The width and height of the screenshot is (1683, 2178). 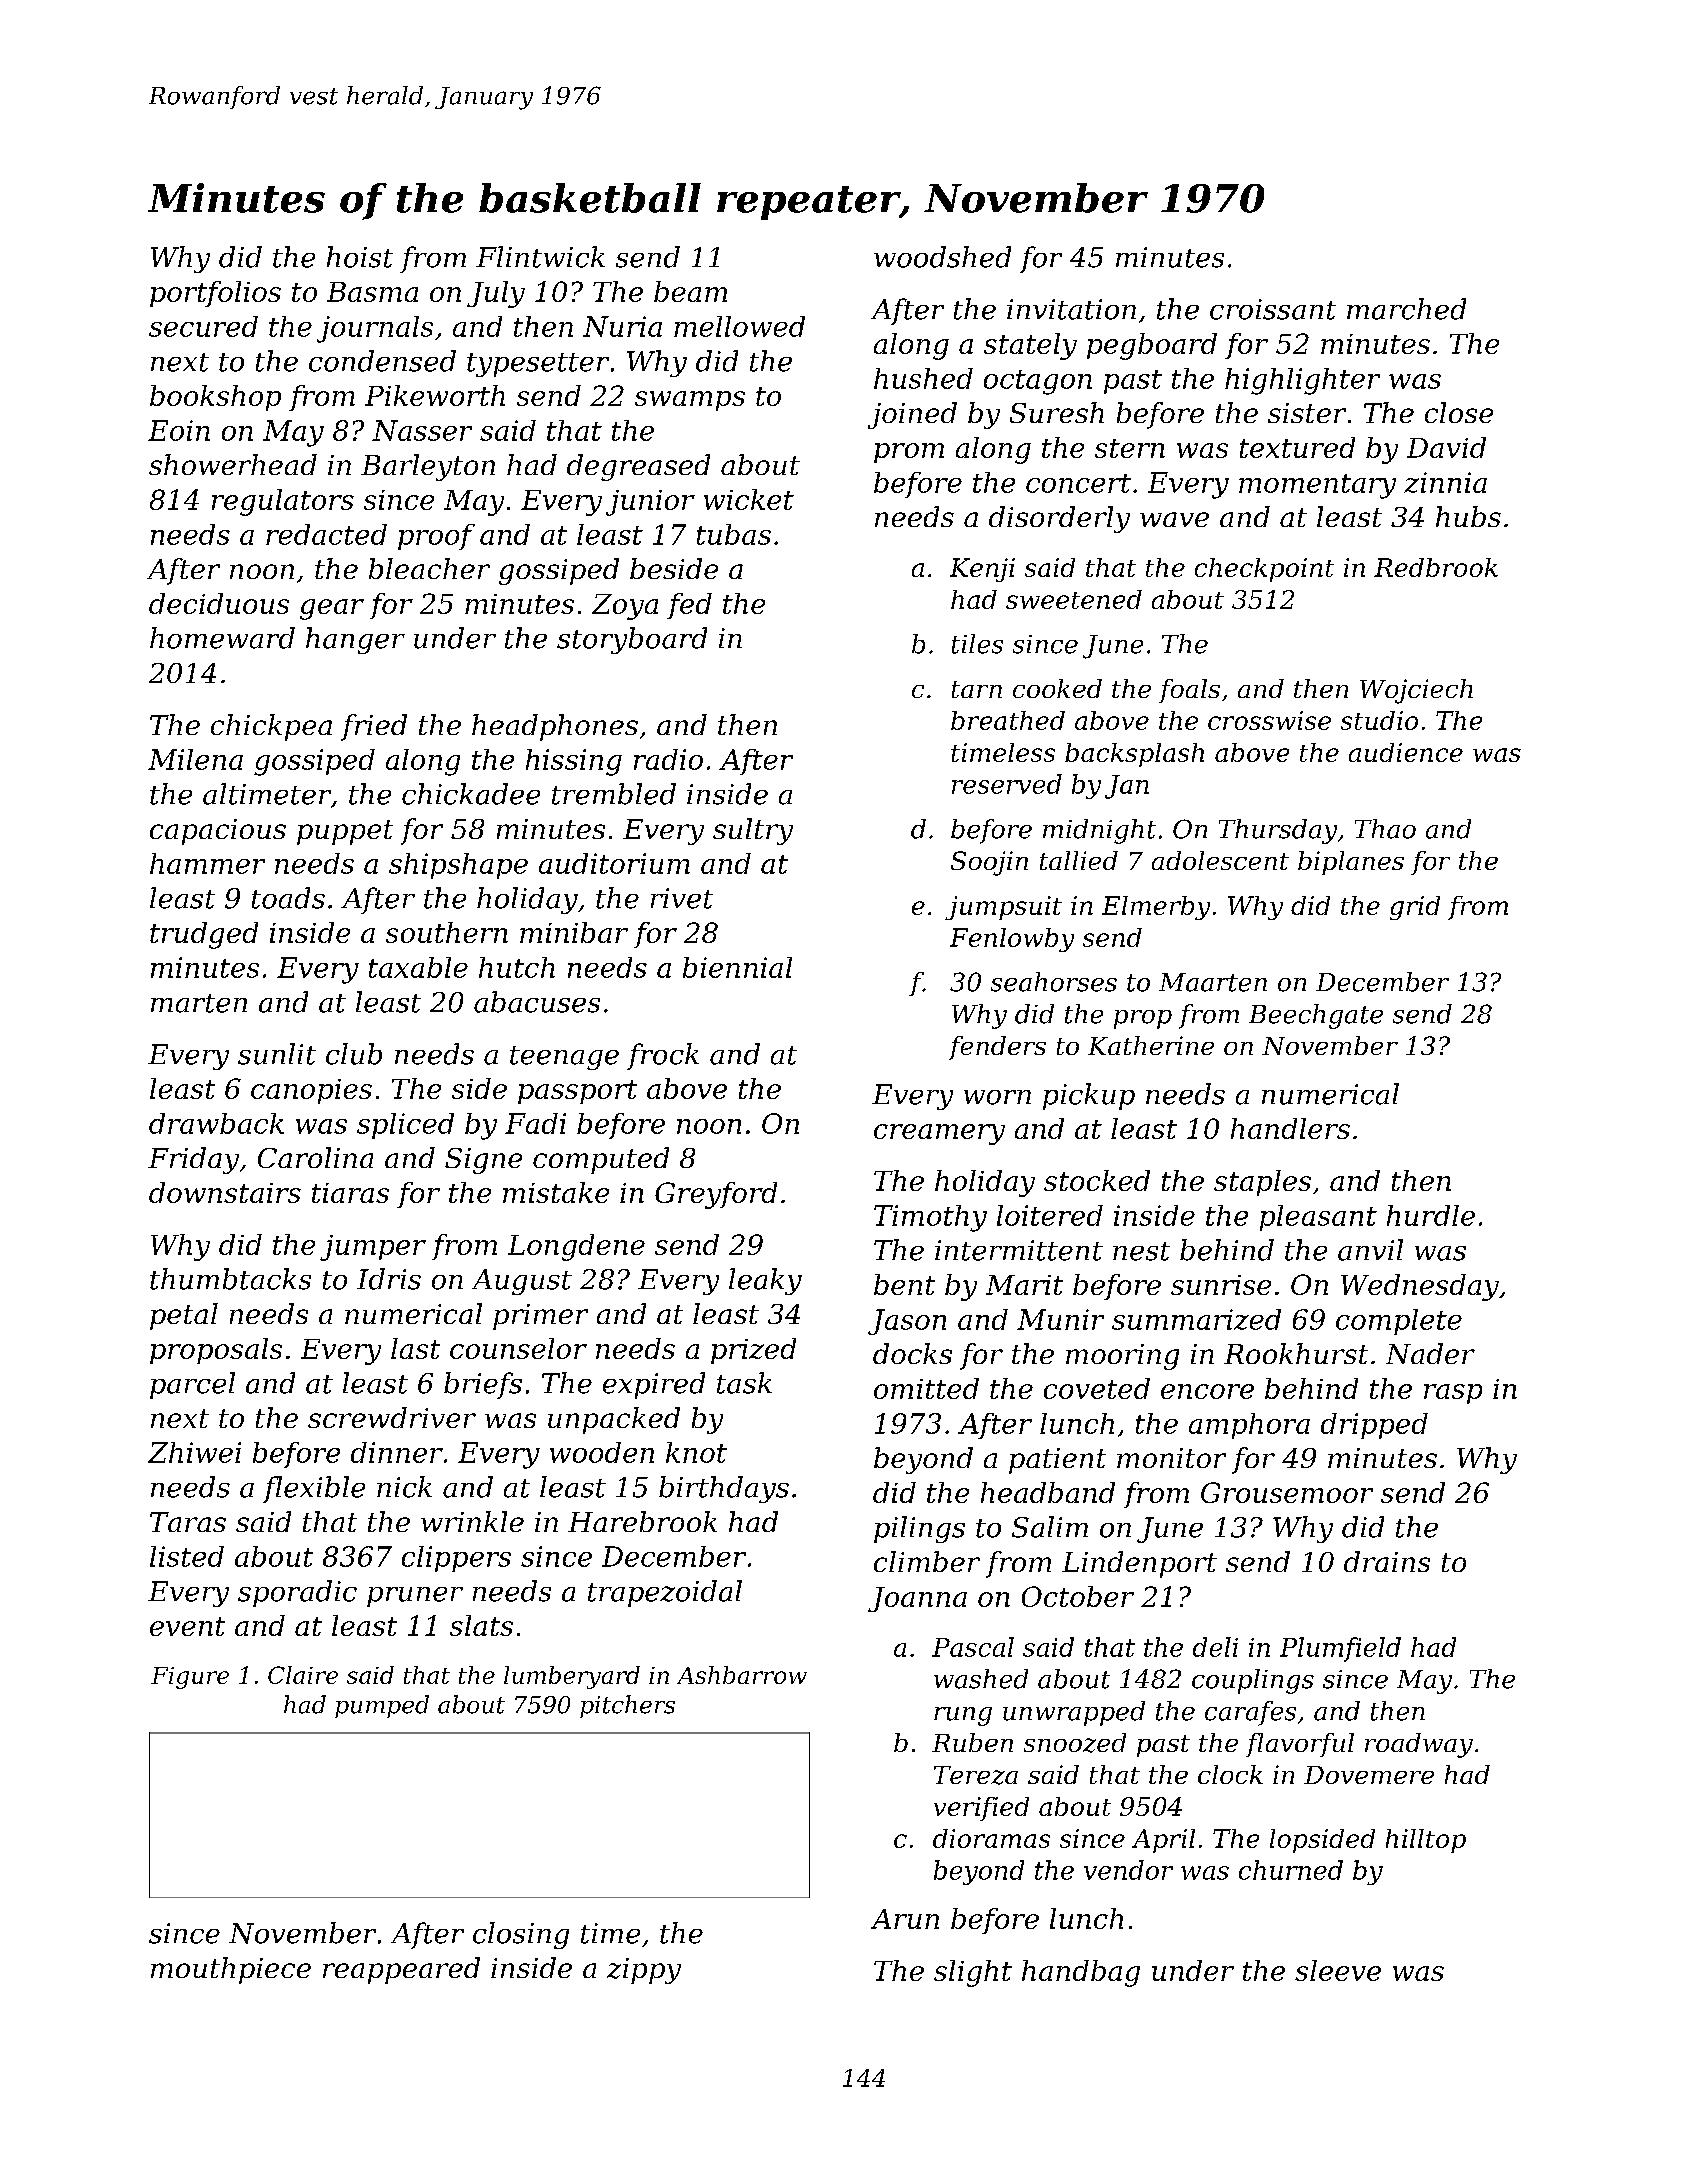 What do you see at coordinates (1459, 412) in the screenshot?
I see `close` at bounding box center [1459, 412].
